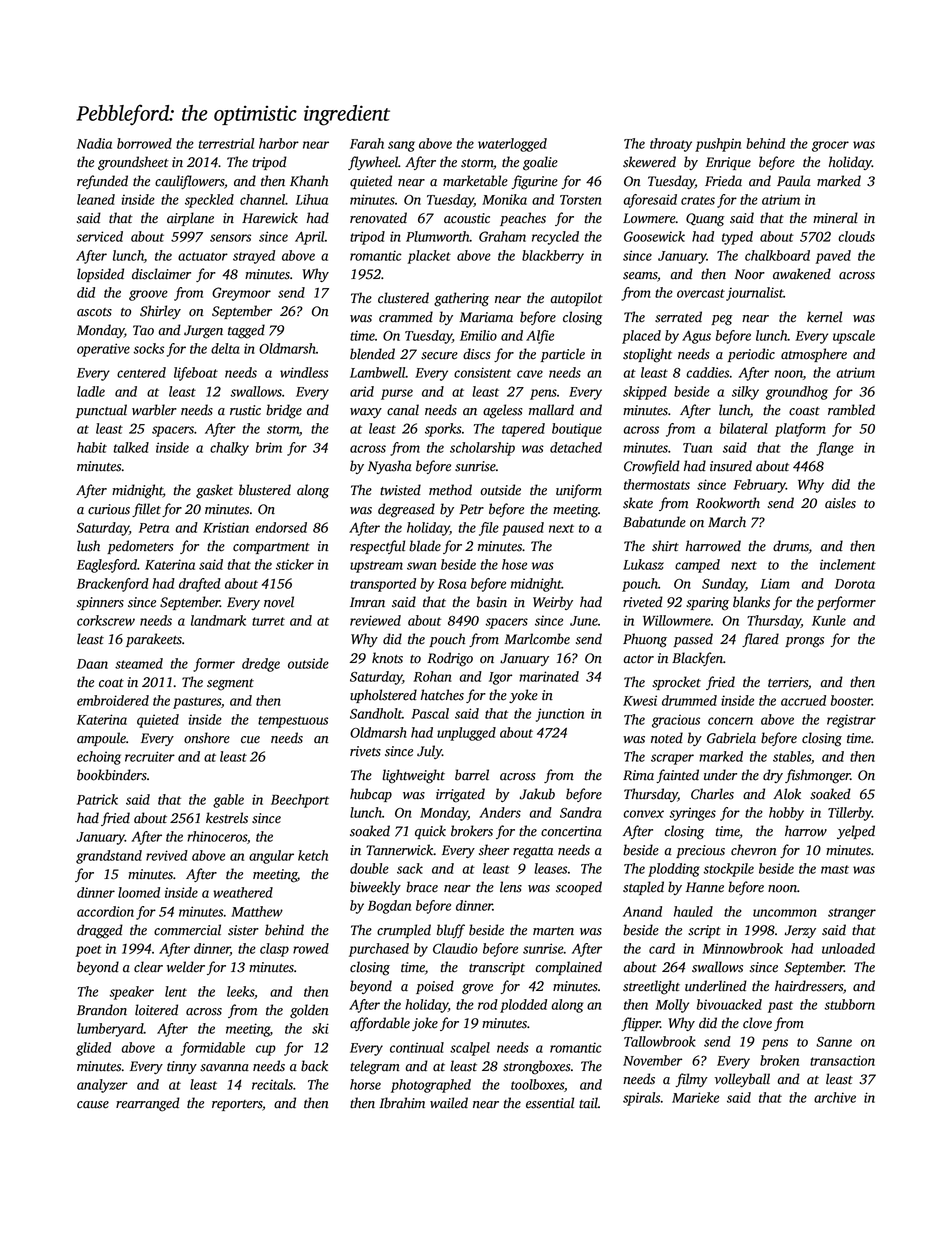  What do you see at coordinates (439, 356) in the screenshot?
I see `secure` at bounding box center [439, 356].
